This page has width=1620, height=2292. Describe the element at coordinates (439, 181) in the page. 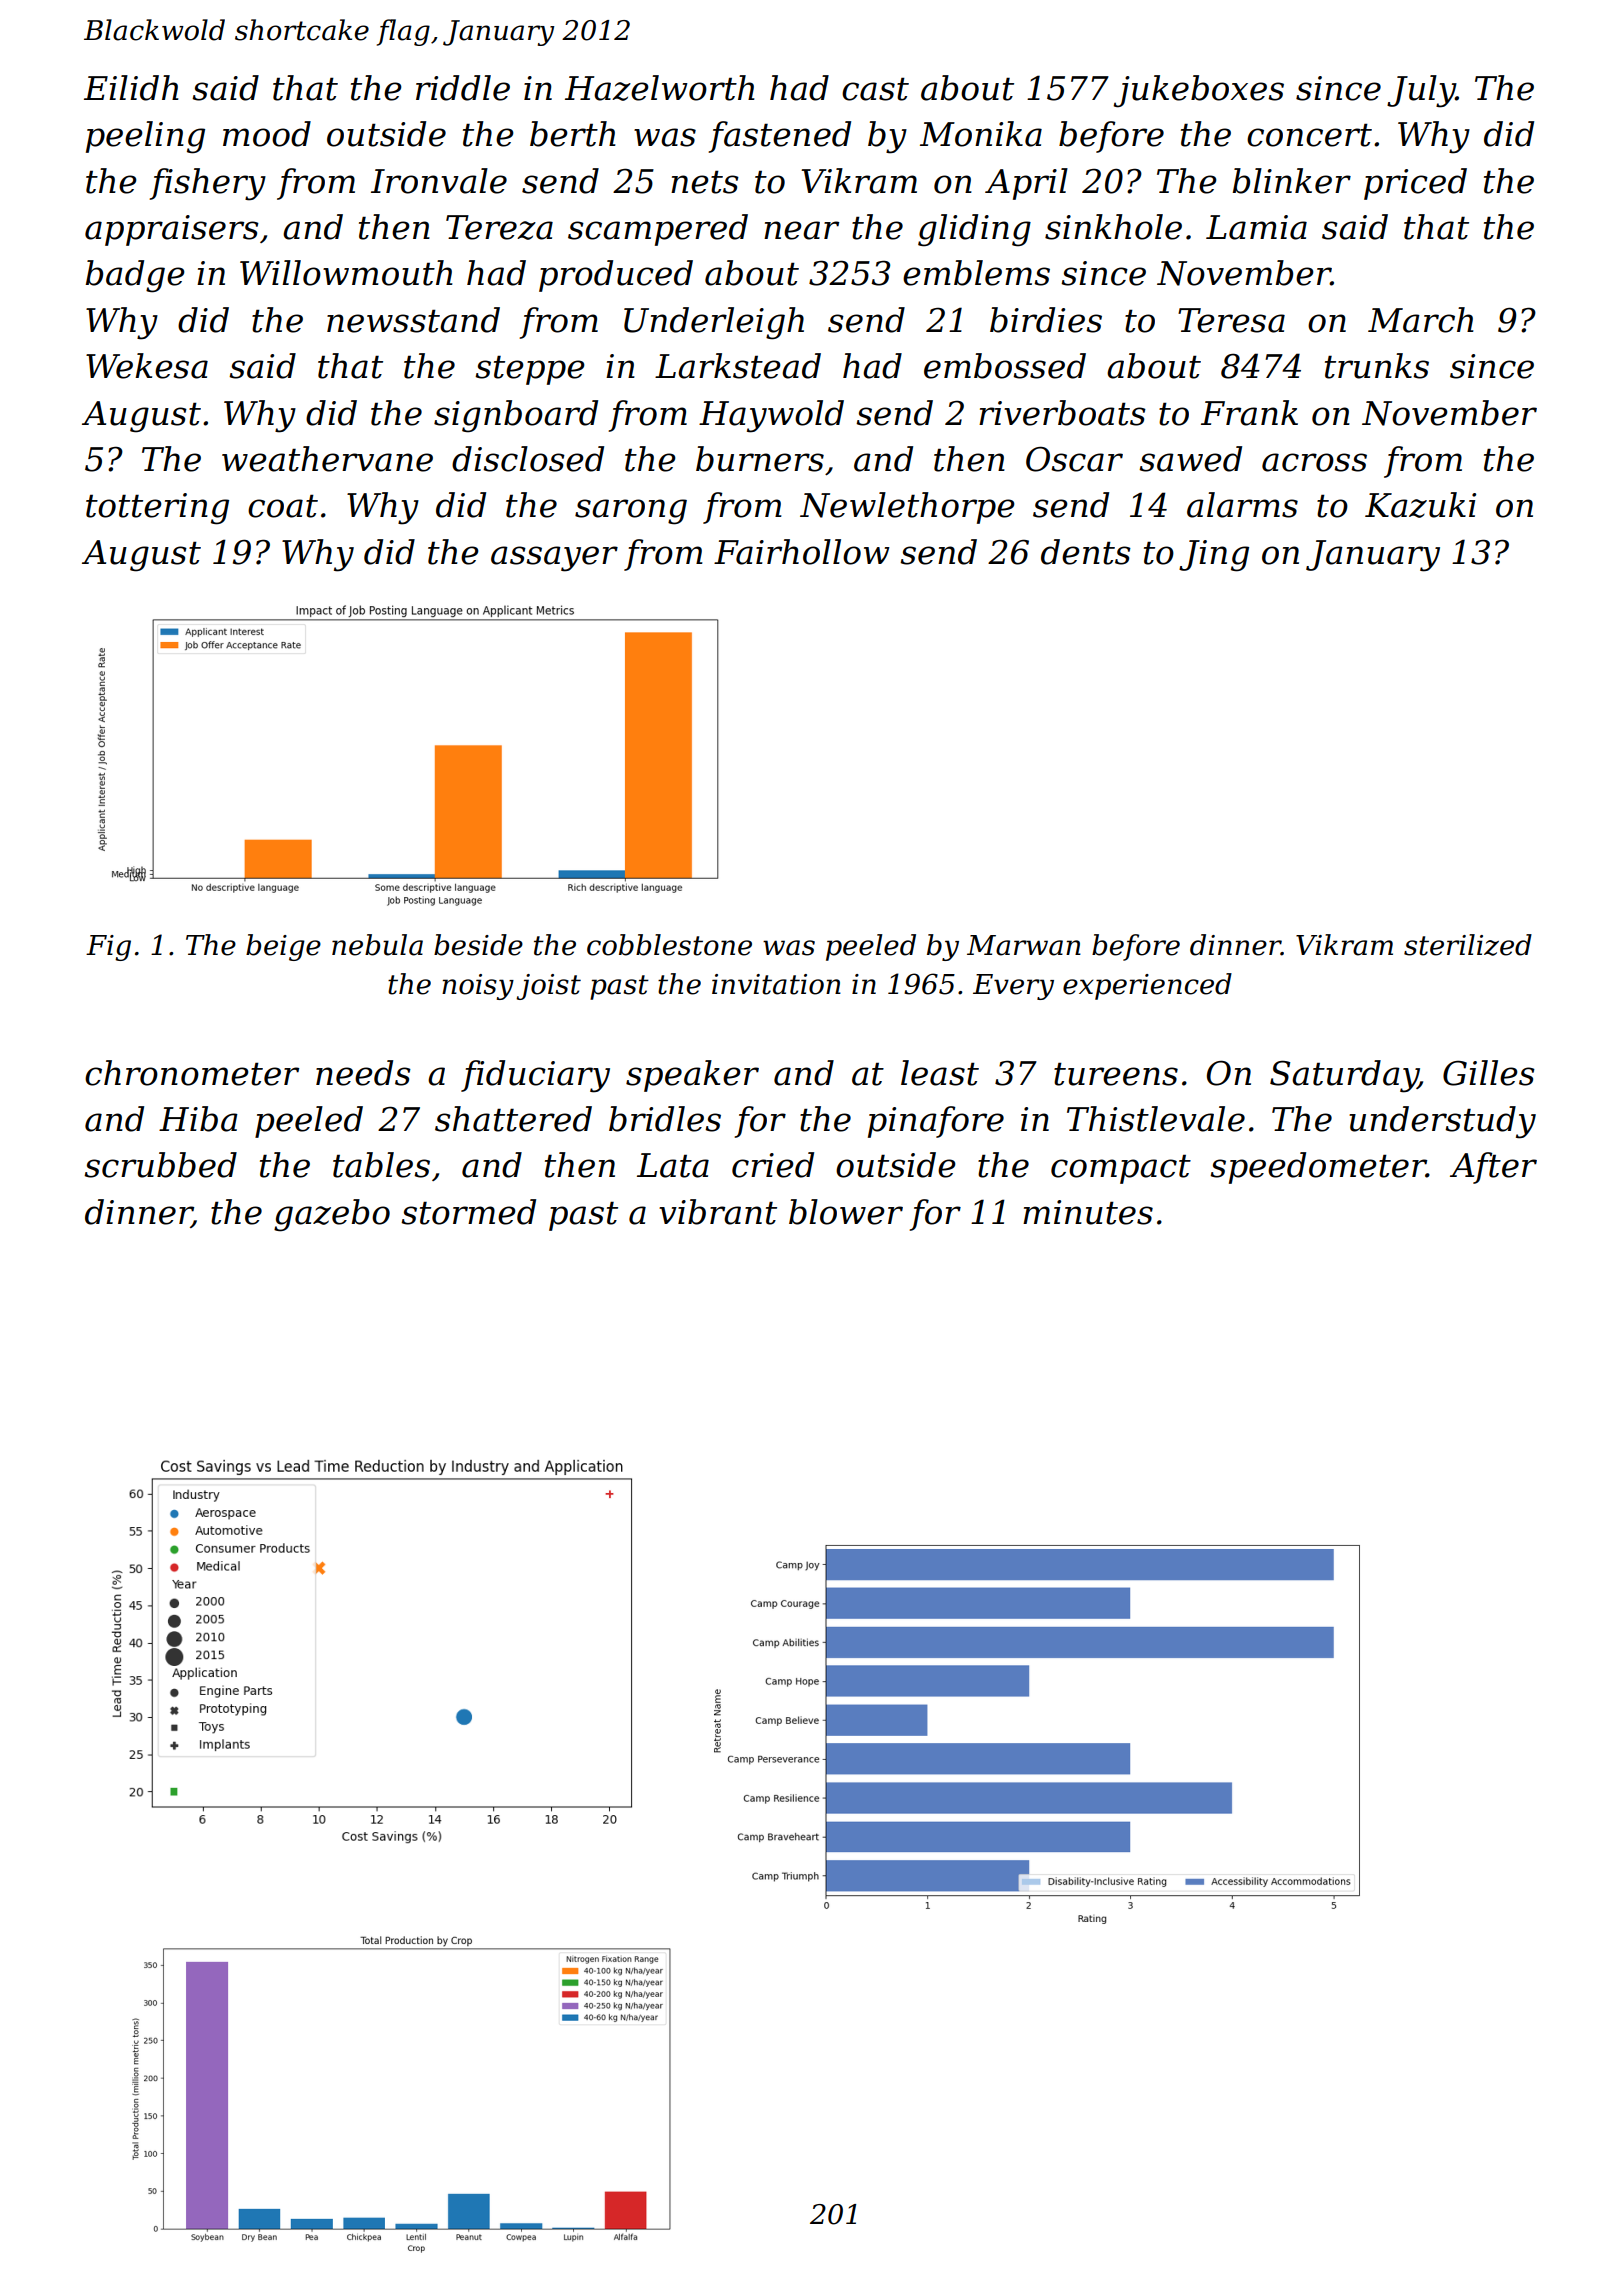

I see `Ironvale` at that location.
